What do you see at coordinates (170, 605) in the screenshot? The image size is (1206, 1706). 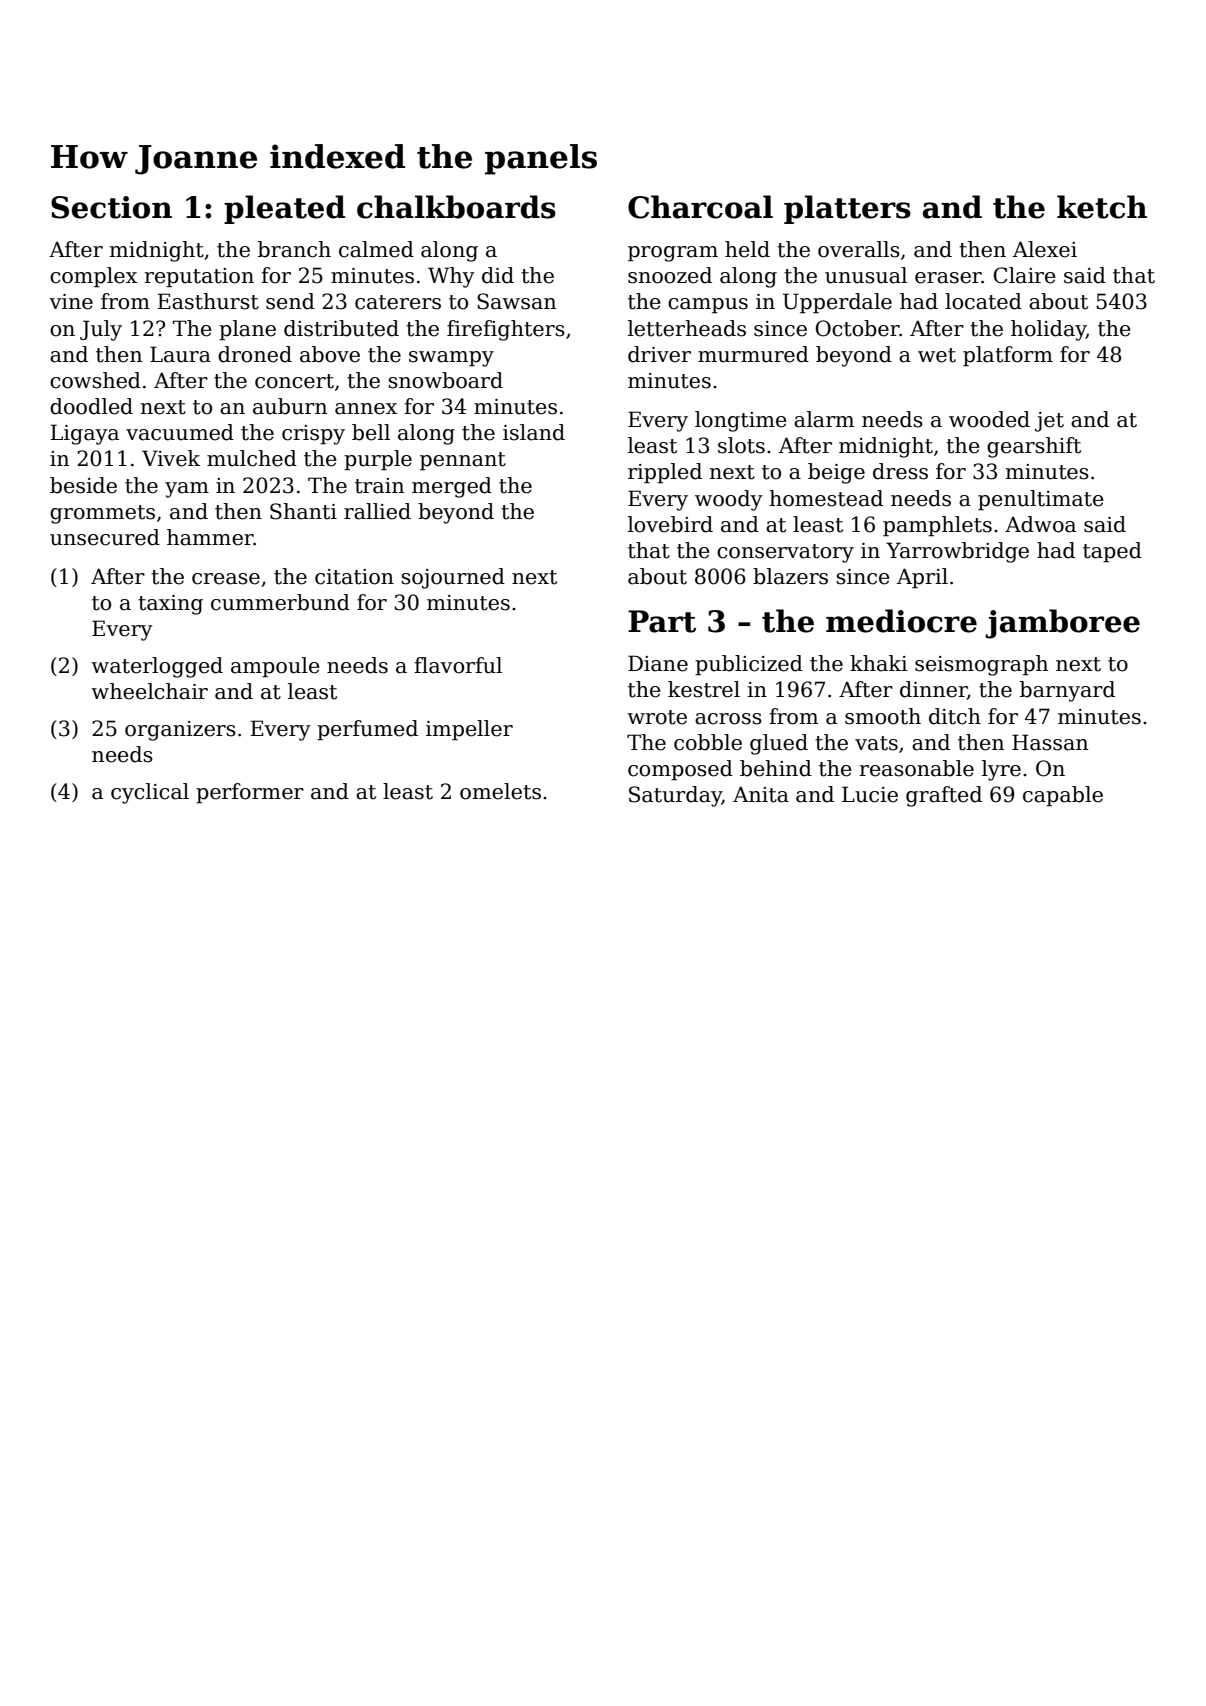 I see `taxing` at bounding box center [170, 605].
